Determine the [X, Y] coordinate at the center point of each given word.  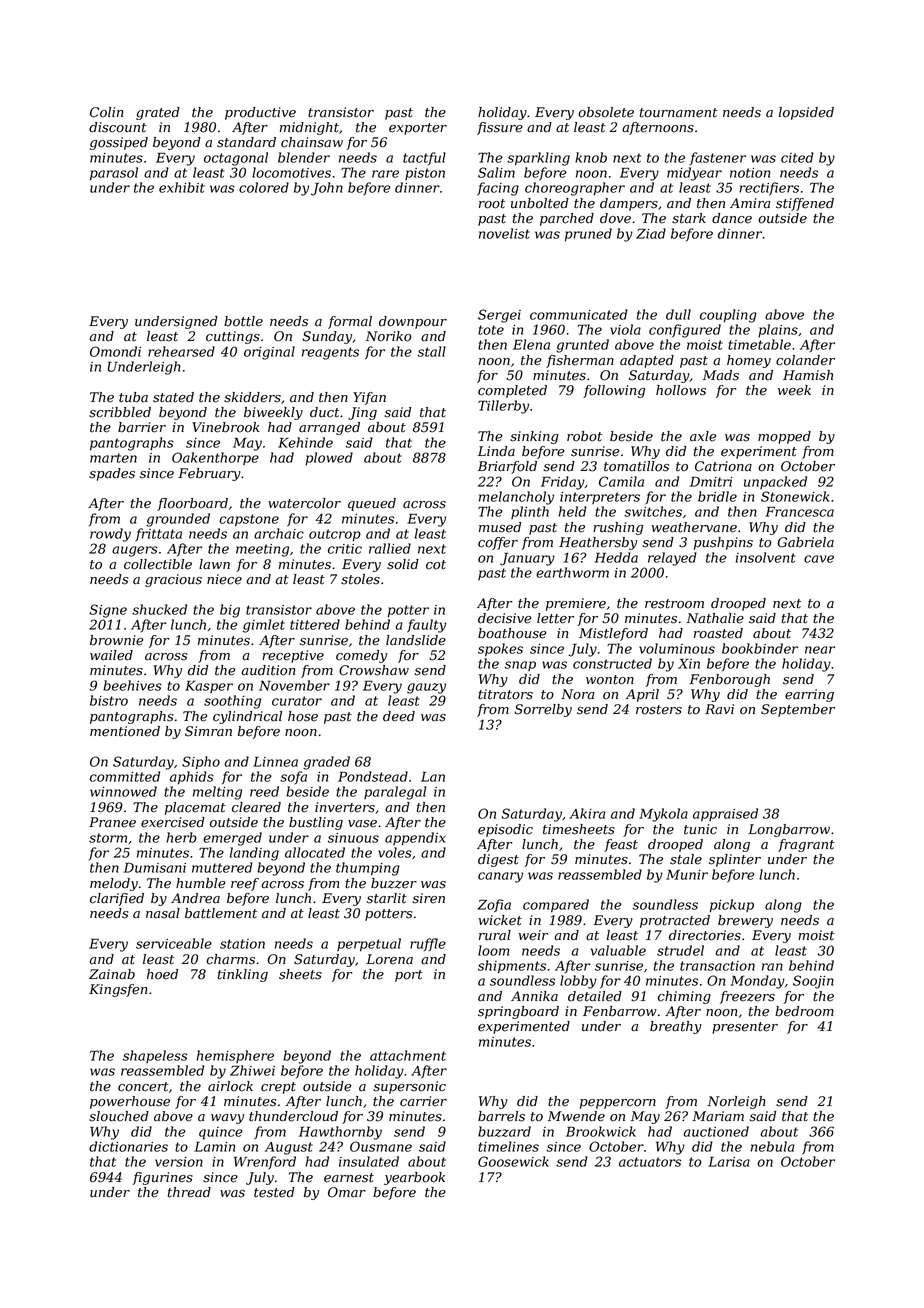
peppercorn [618, 1104]
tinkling [243, 975]
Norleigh [736, 1102]
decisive [504, 618]
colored [264, 187]
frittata [158, 535]
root [492, 204]
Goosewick [513, 1161]
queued [372, 504]
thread [189, 1192]
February [209, 474]
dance [732, 218]
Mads [721, 375]
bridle [717, 496]
